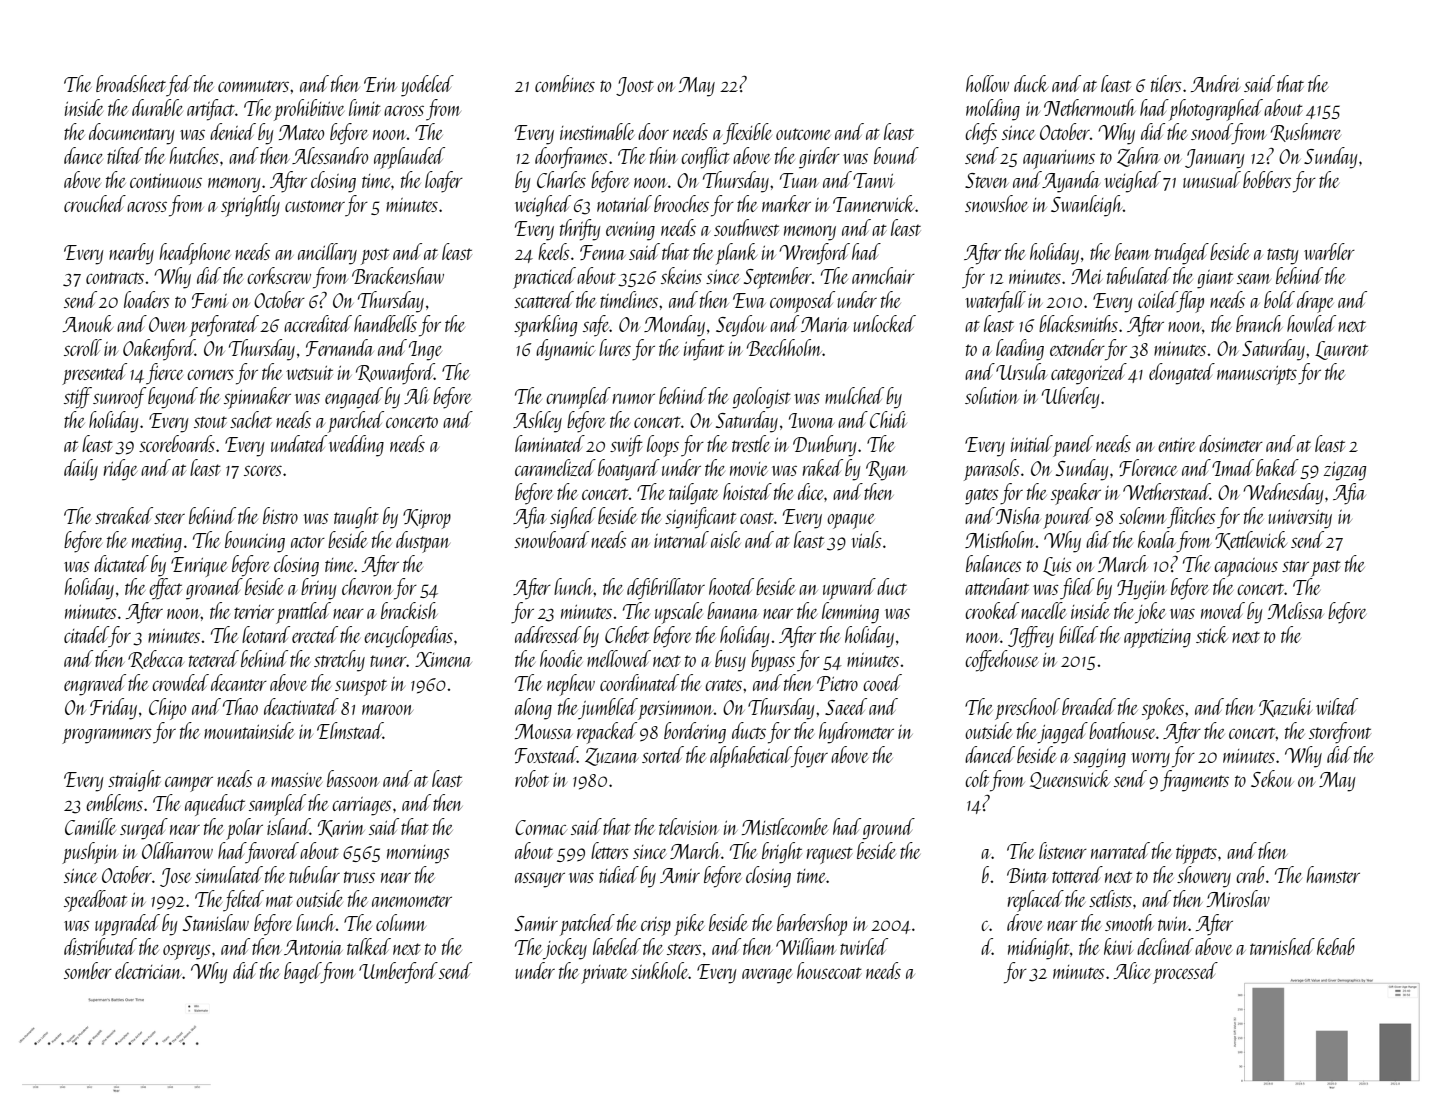 This document has height=1111, width=1438. What do you see at coordinates (1344, 471) in the document?
I see `zigzag` at bounding box center [1344, 471].
